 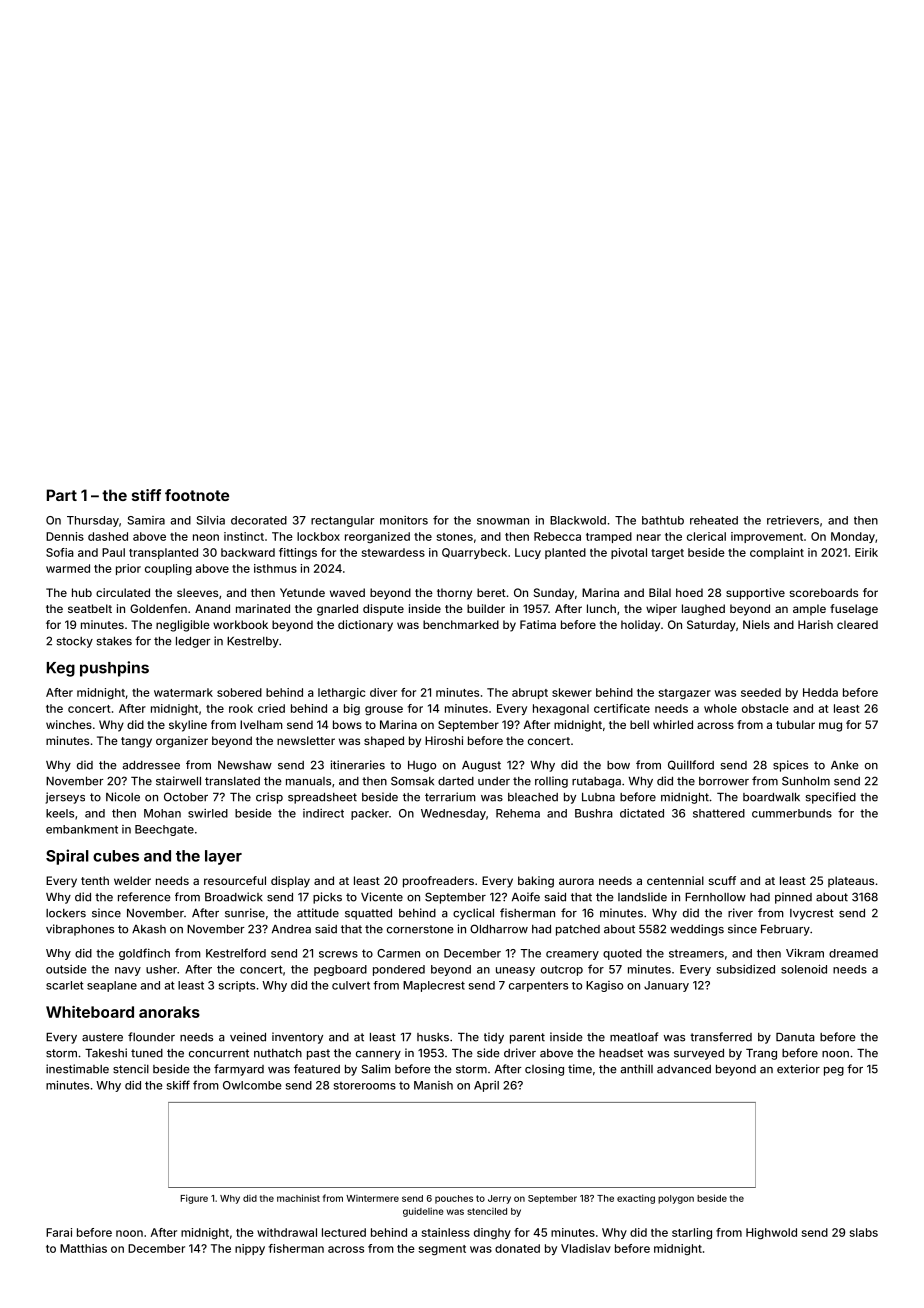 I want to click on polygon, so click(x=676, y=1199).
